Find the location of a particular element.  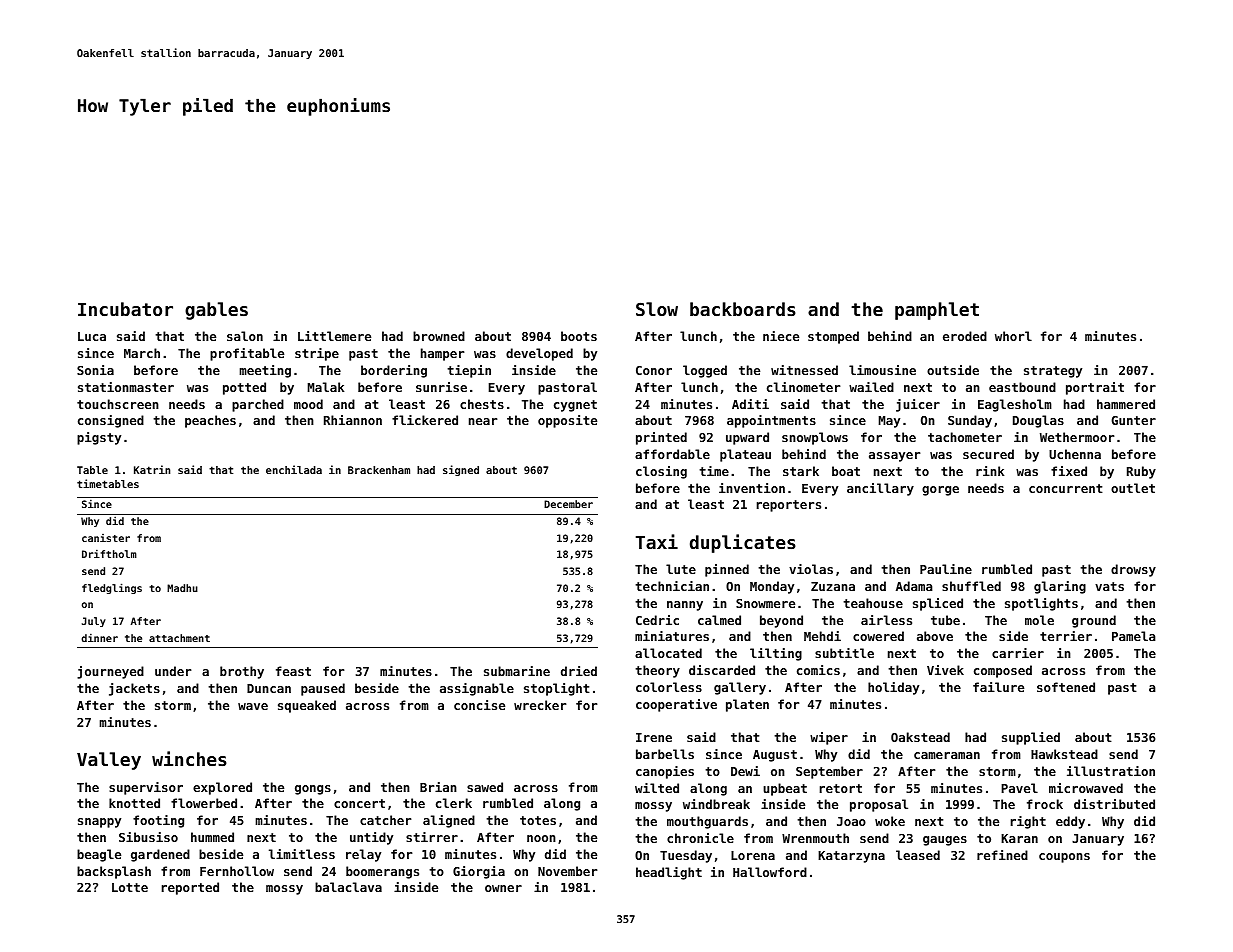

cameraman is located at coordinates (947, 755).
